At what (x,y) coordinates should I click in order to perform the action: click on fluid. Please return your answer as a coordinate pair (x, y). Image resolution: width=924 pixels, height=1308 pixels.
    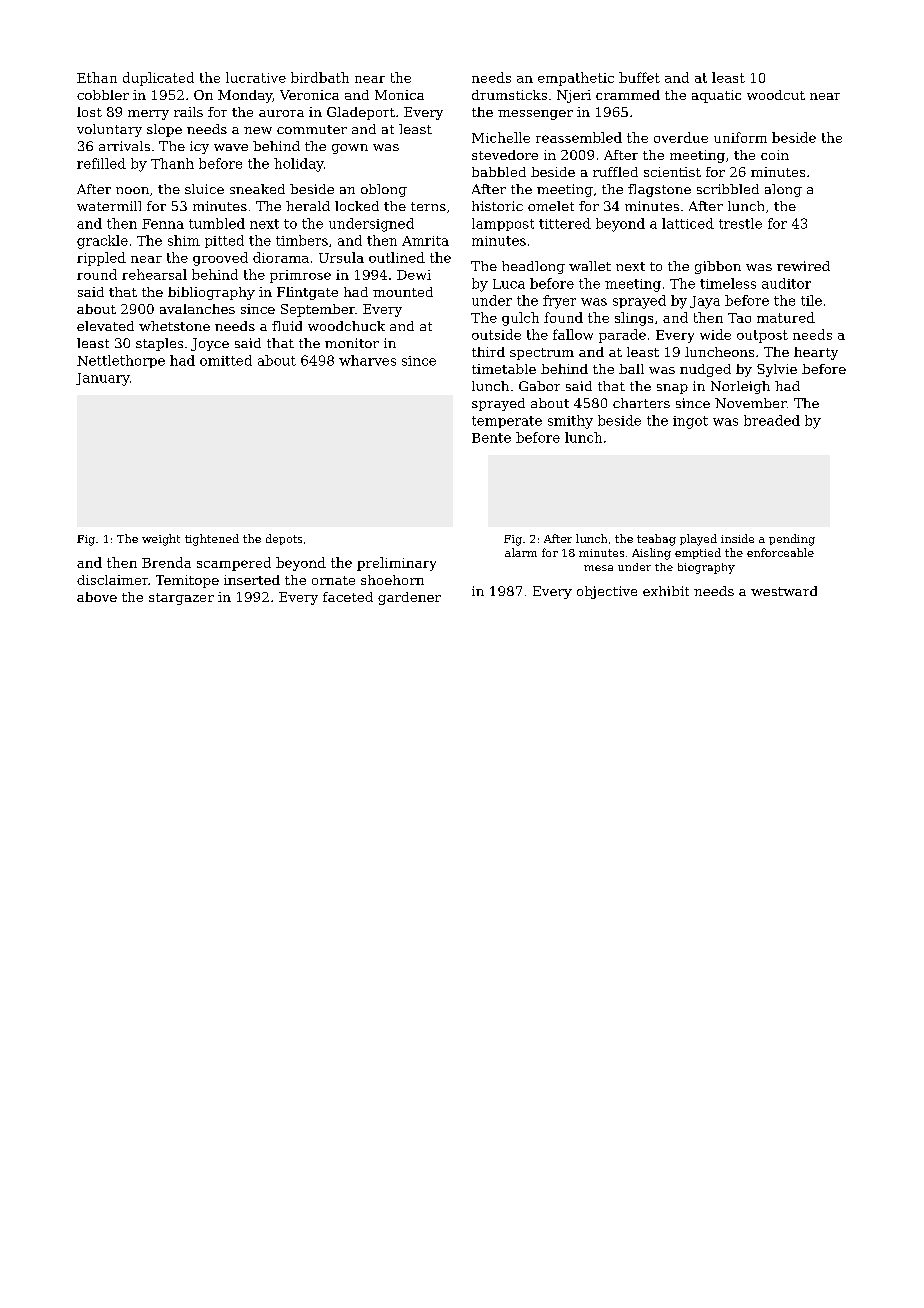
    Looking at the image, I should click on (287, 326).
